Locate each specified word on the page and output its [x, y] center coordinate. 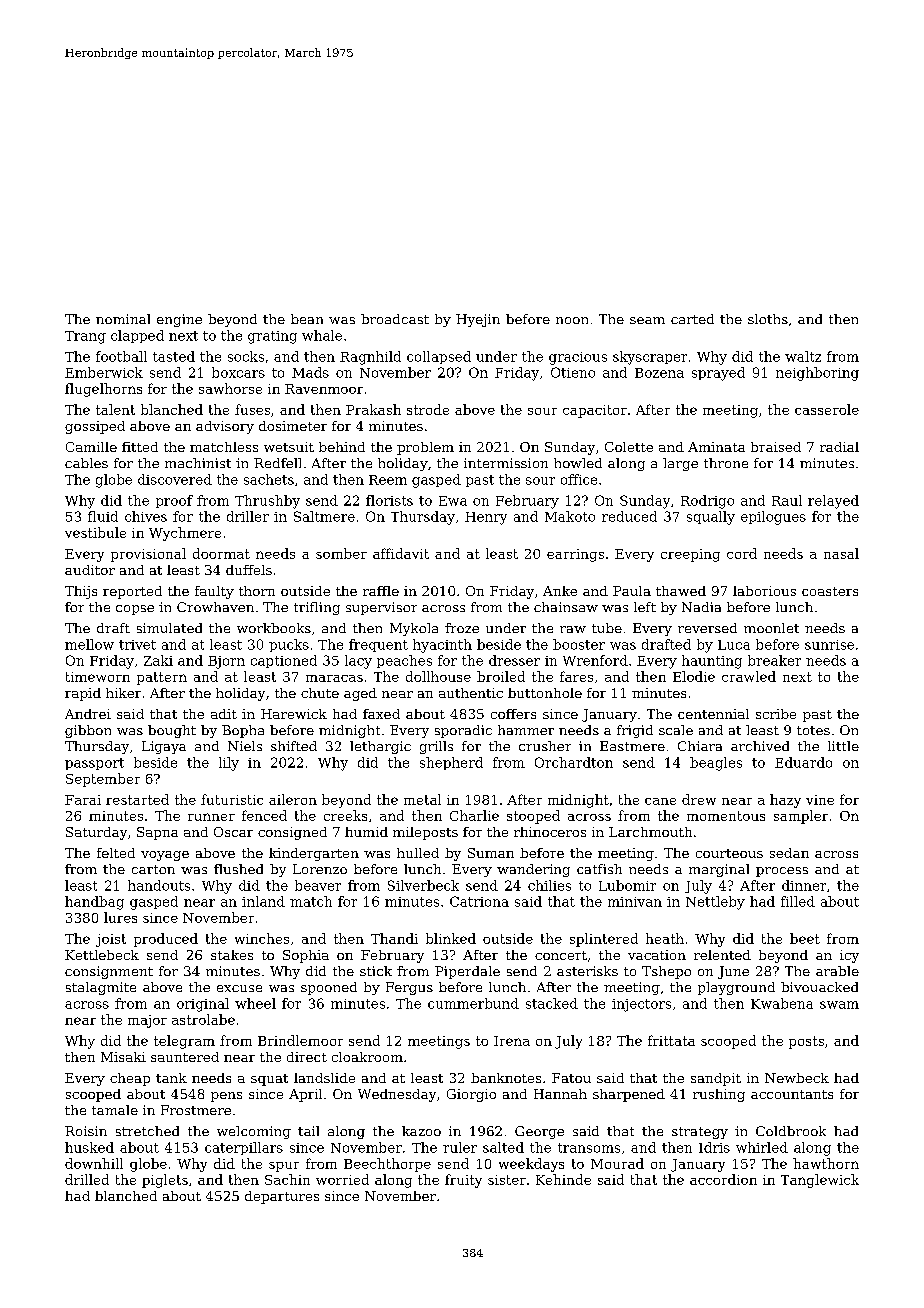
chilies [549, 885]
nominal [123, 319]
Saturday [96, 833]
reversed [707, 628]
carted [692, 319]
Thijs [81, 592]
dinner [804, 885]
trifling [317, 608]
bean [307, 319]
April [305, 1095]
